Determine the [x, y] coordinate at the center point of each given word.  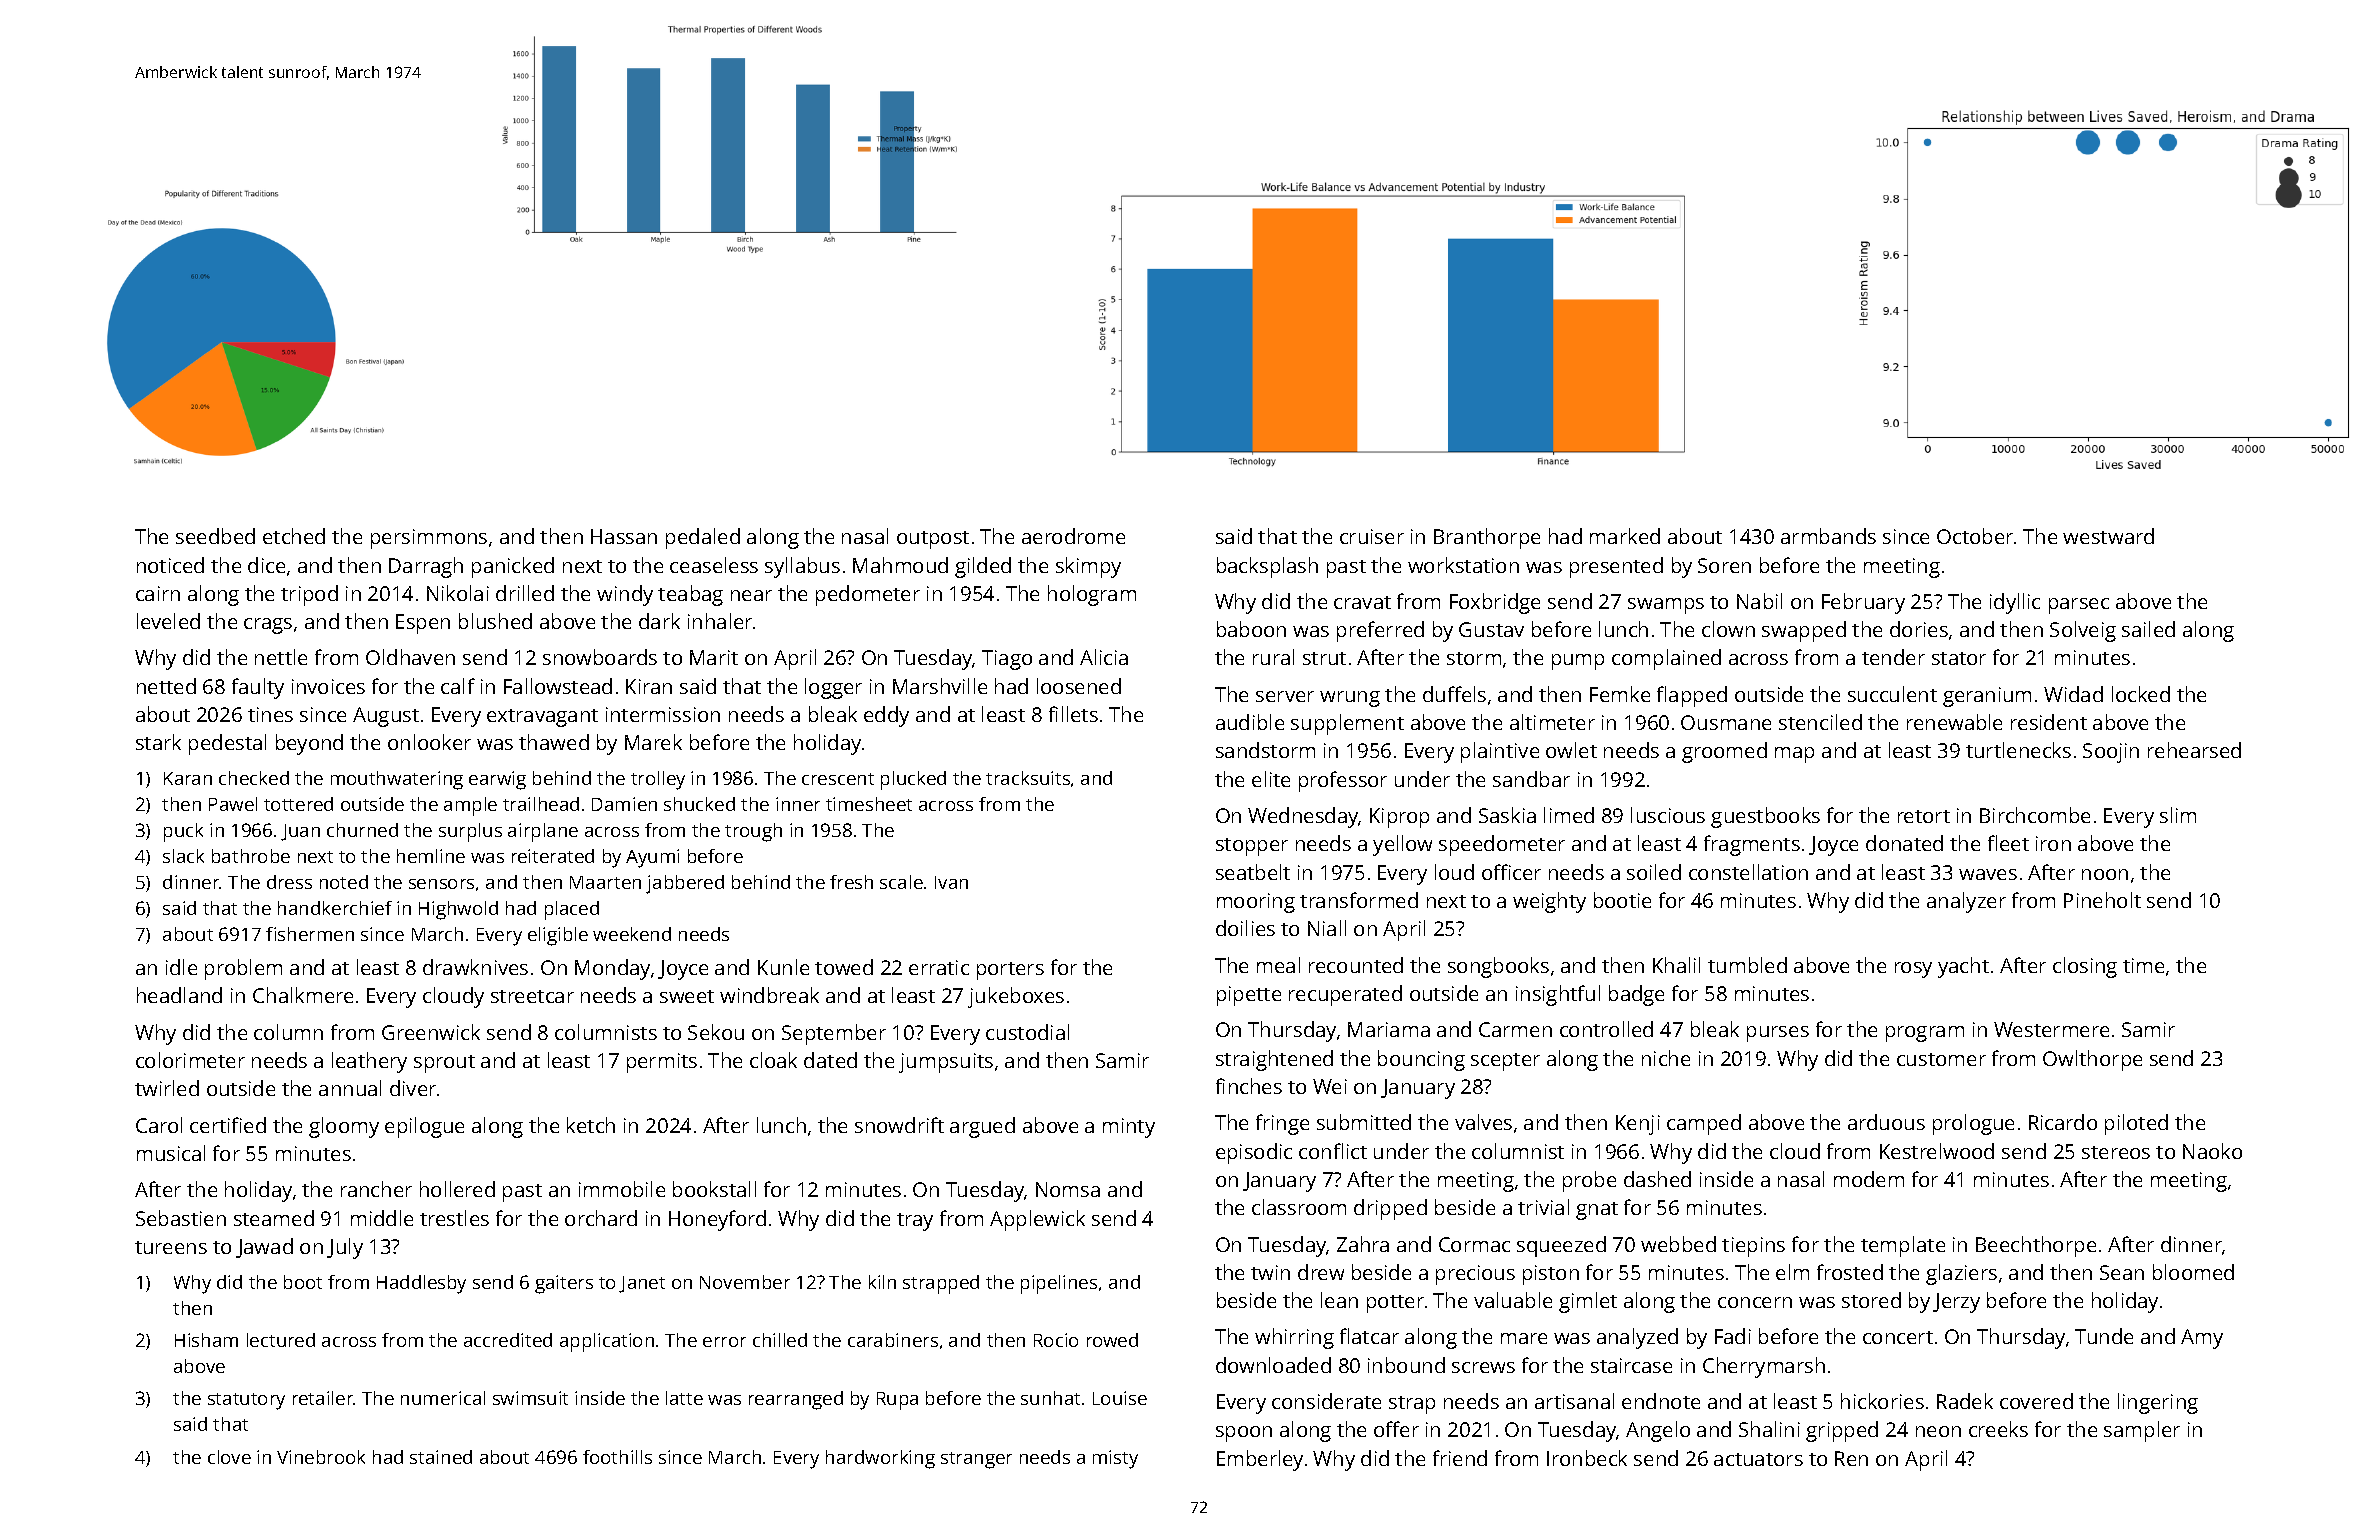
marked [1625, 536]
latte [684, 1398]
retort [1924, 816]
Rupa [897, 1401]
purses [1778, 1034]
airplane [543, 832]
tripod [309, 595]
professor [1343, 781]
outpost [933, 540]
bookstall [714, 1189]
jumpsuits [946, 1063]
